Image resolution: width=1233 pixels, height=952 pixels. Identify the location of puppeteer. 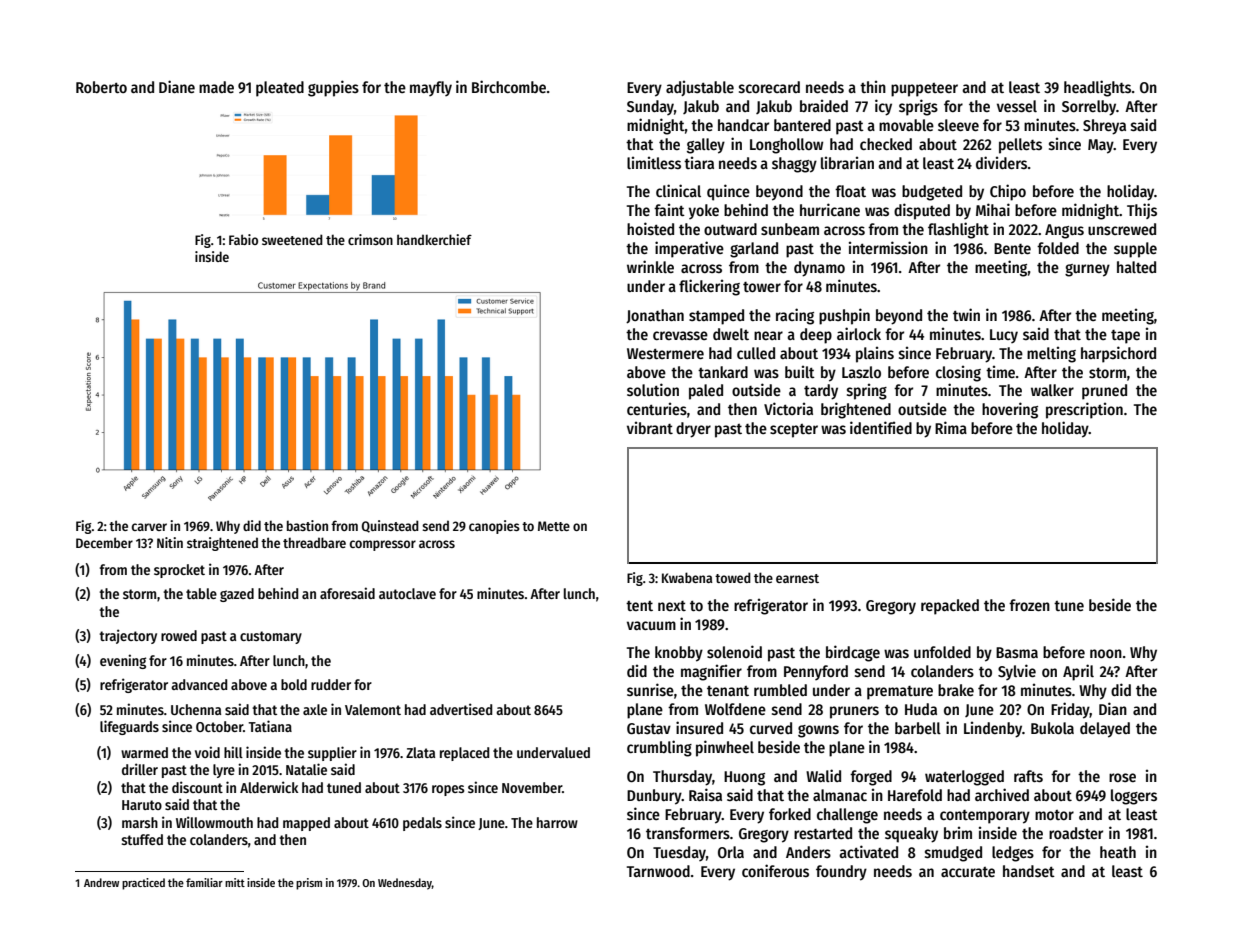
(924, 90).
